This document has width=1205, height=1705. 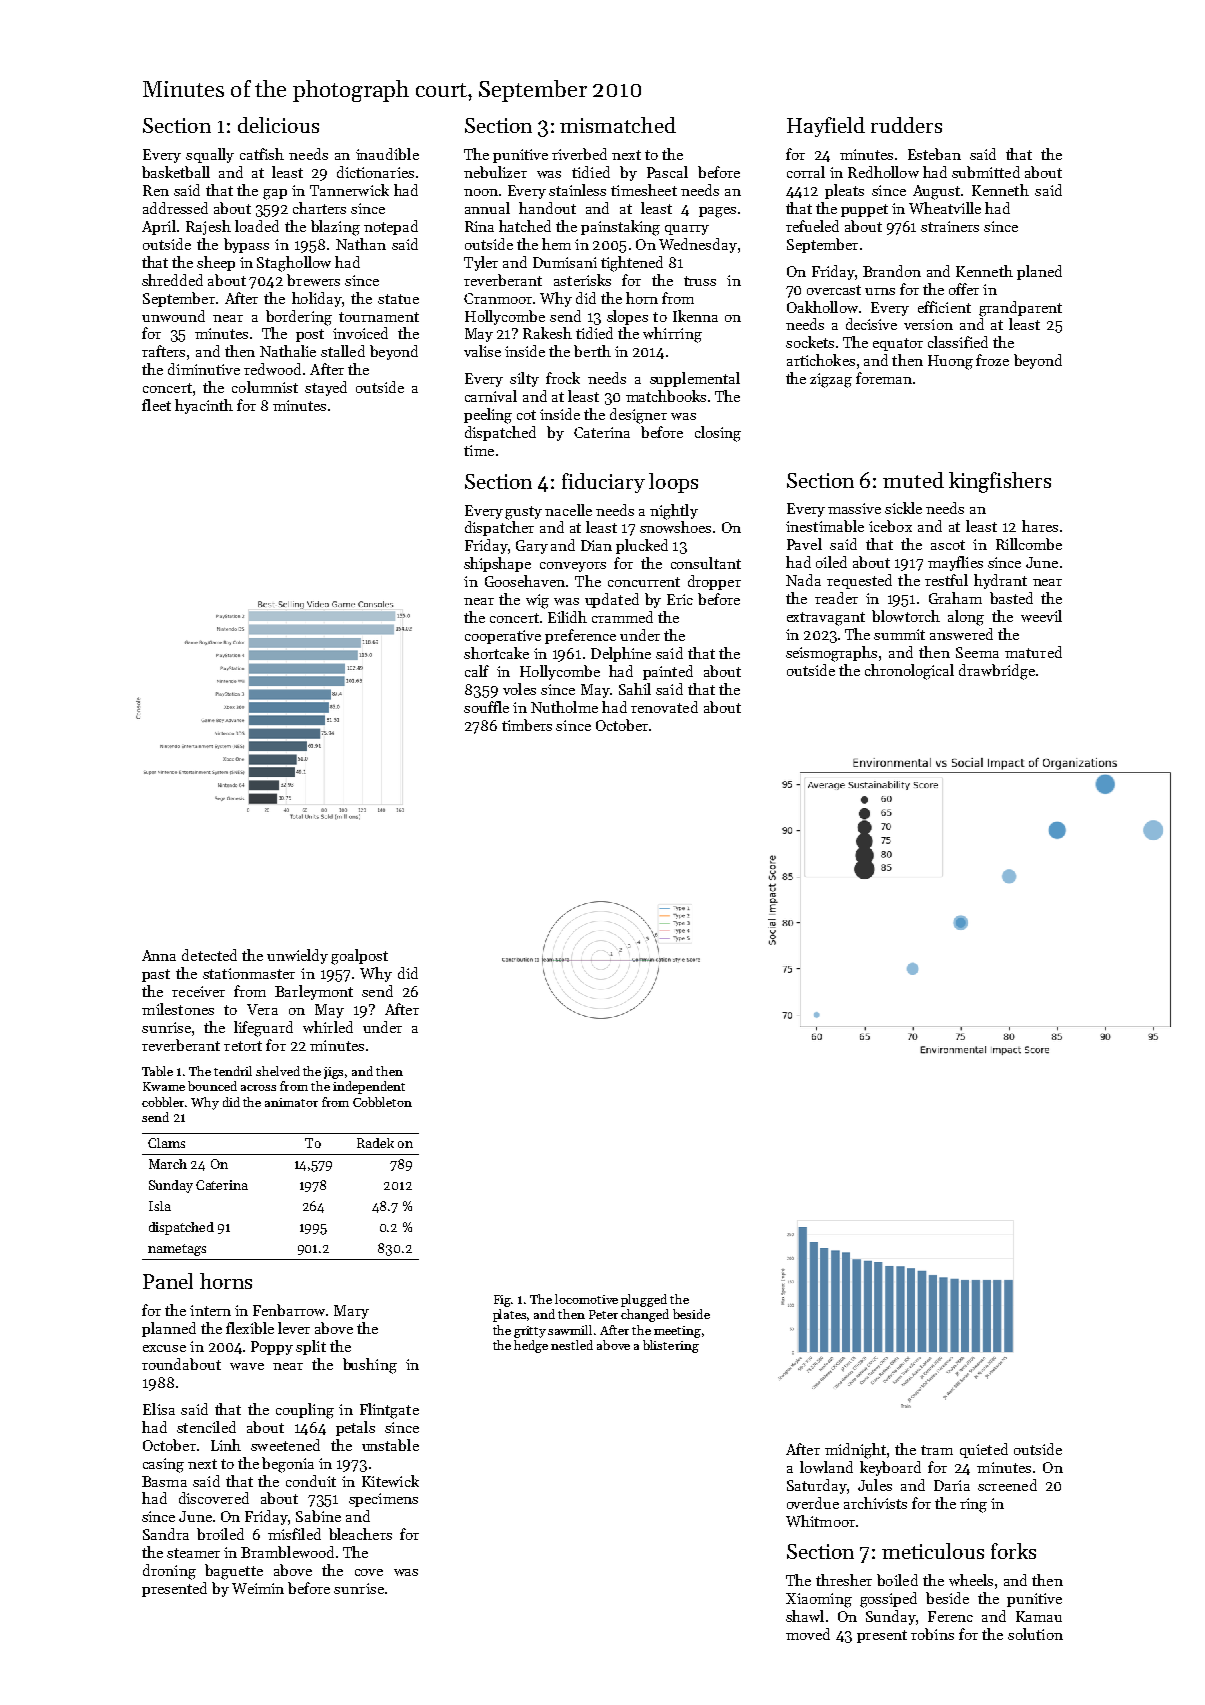 I want to click on quarry, so click(x=687, y=230).
